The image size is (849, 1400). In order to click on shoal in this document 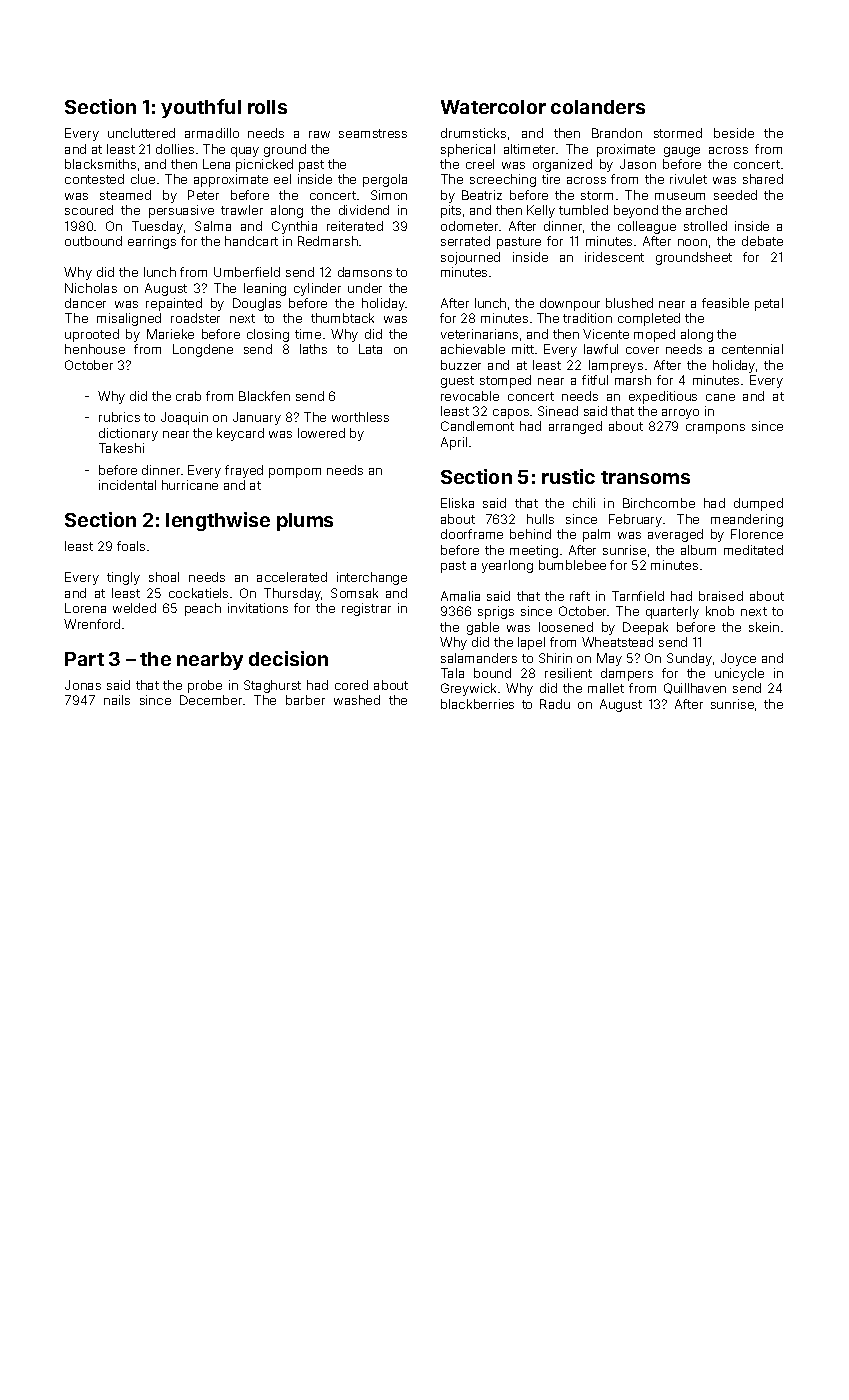, I will do `click(164, 577)`.
